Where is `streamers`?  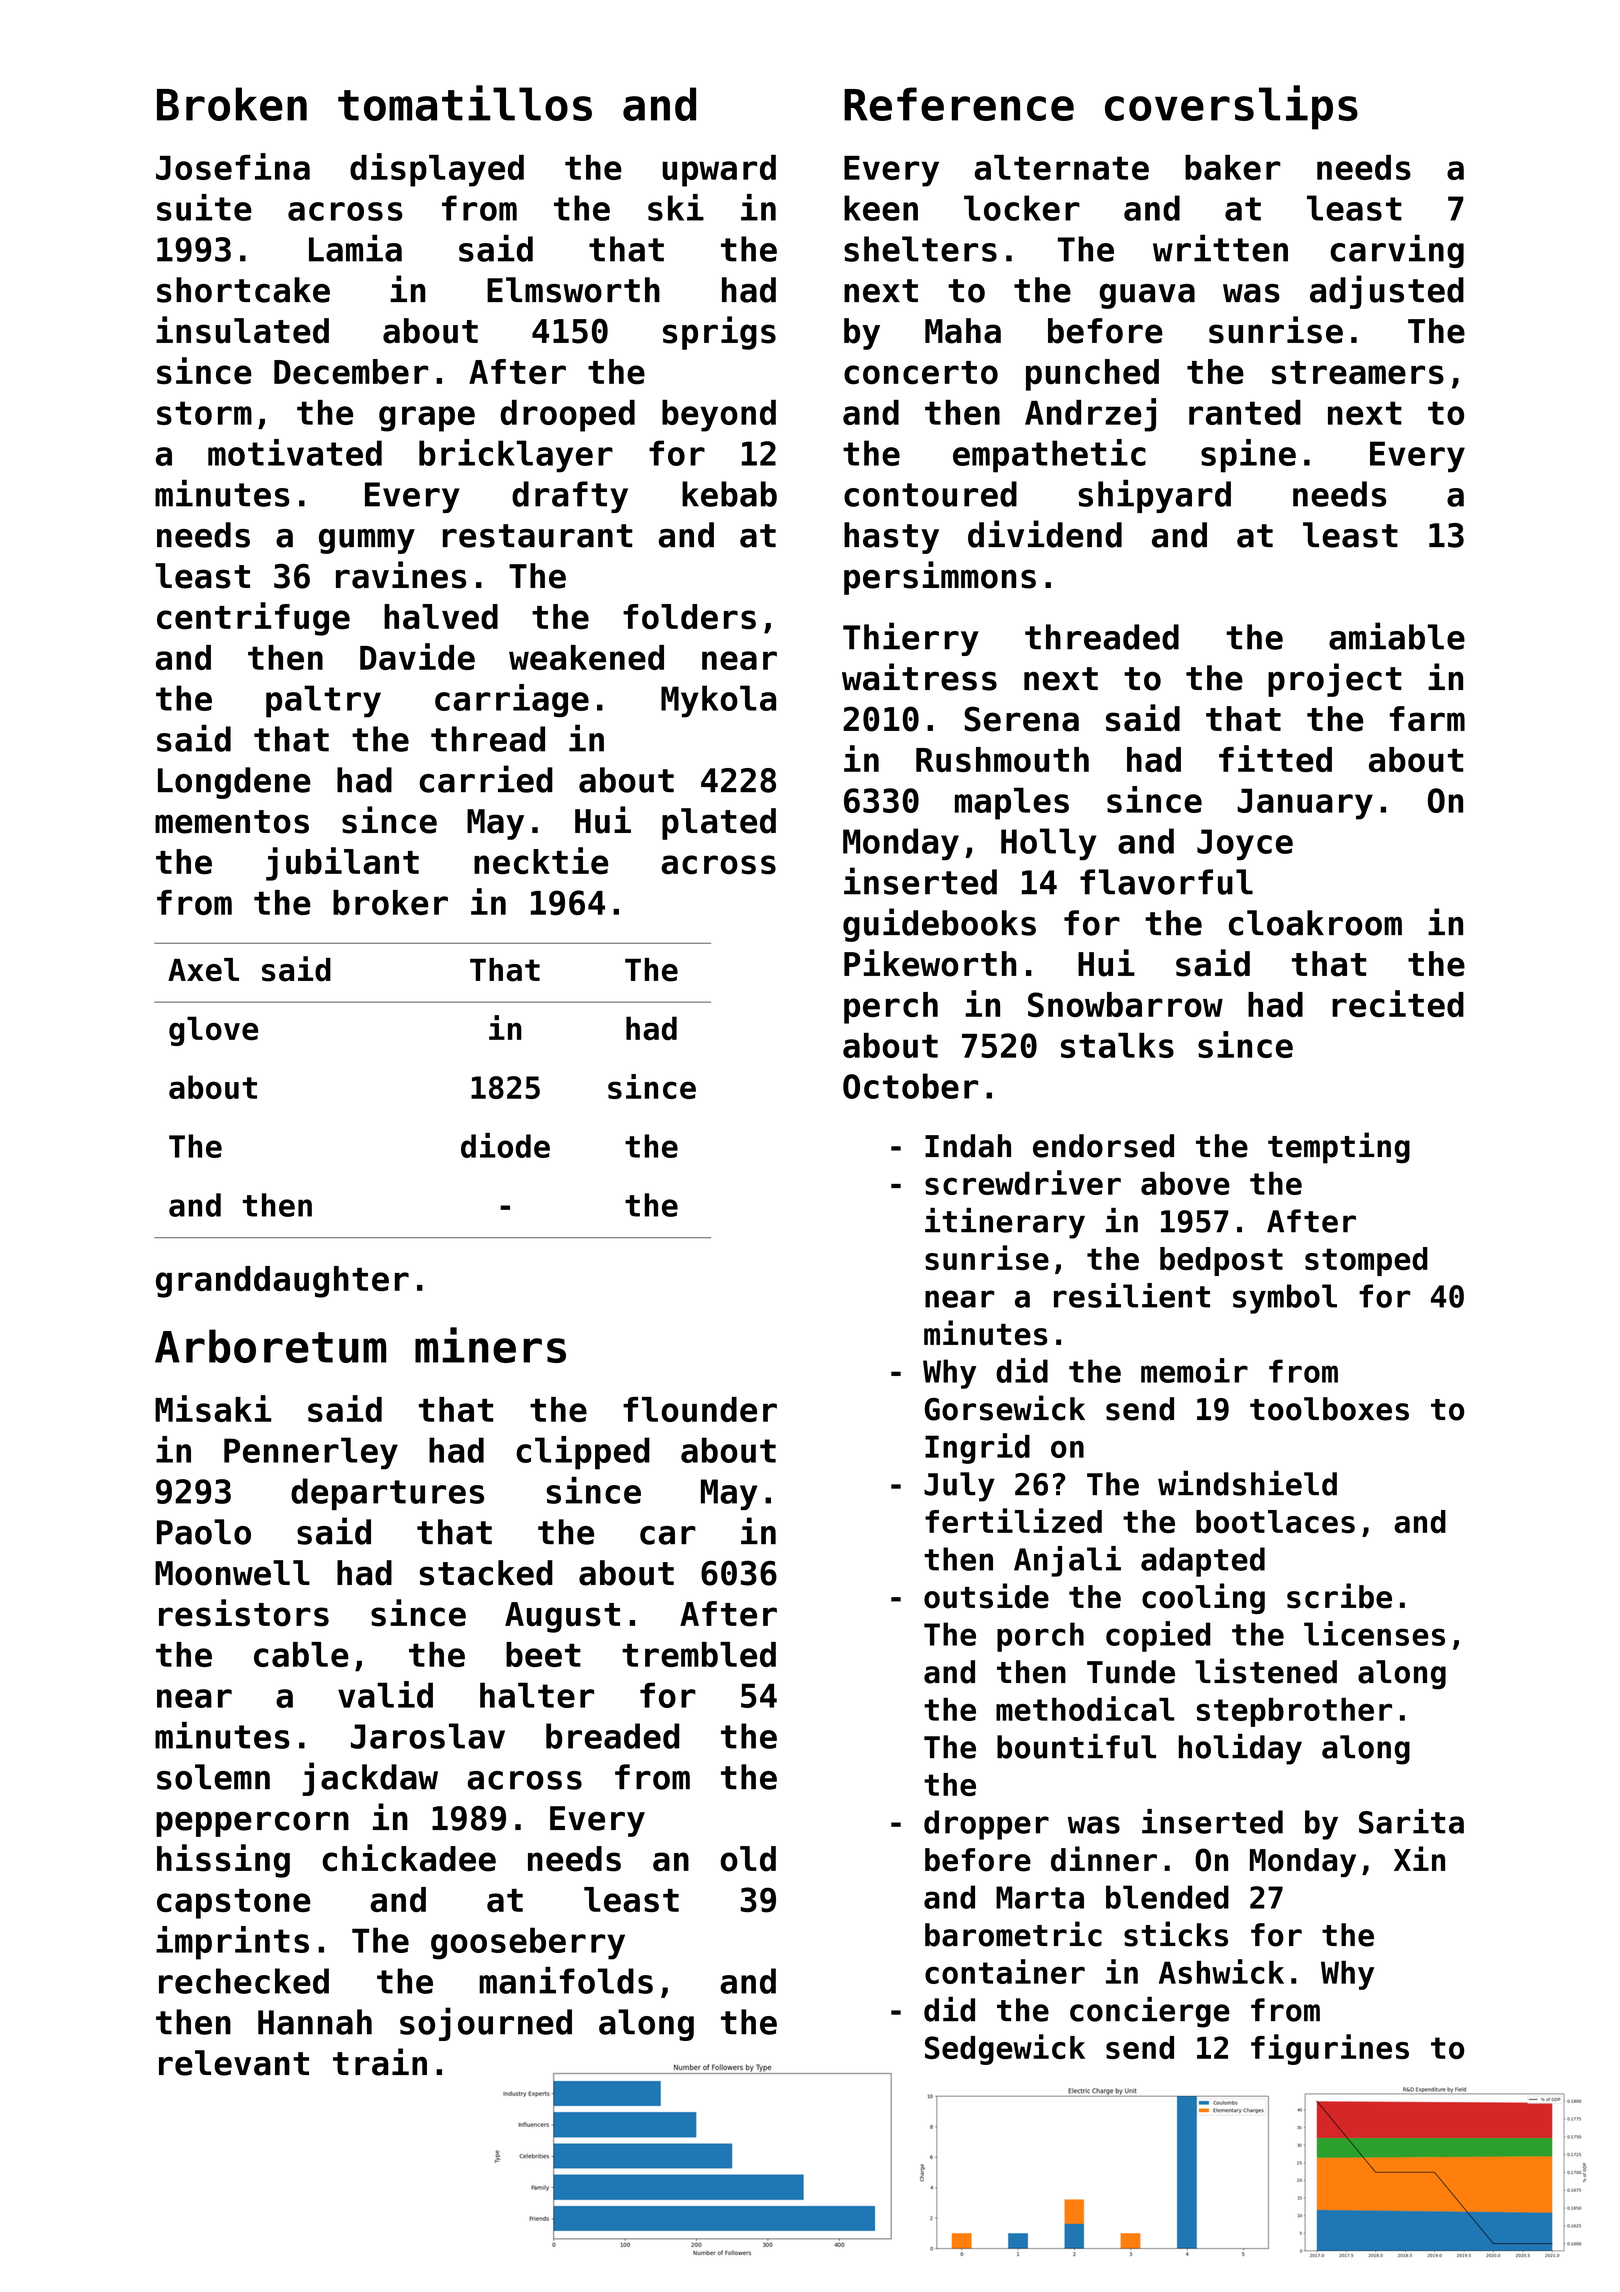 streamers is located at coordinates (1358, 373).
